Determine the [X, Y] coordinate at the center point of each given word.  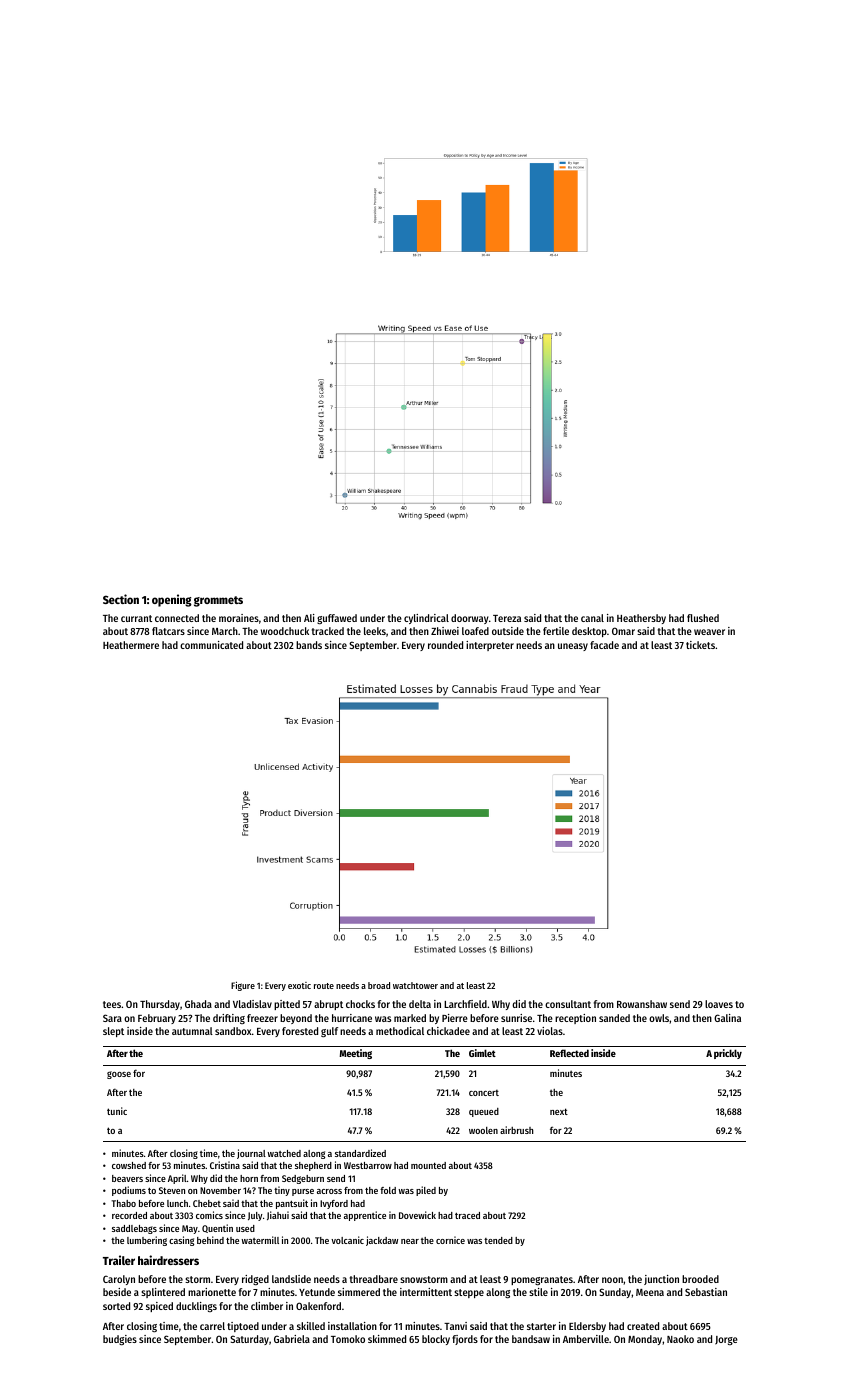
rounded [445, 645]
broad [379, 985]
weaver [709, 632]
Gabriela [292, 1339]
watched [284, 1153]
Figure [243, 986]
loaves [719, 1004]
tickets [700, 645]
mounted [428, 1165]
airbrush [517, 1130]
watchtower [415, 985]
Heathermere [131, 645]
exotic [299, 985]
